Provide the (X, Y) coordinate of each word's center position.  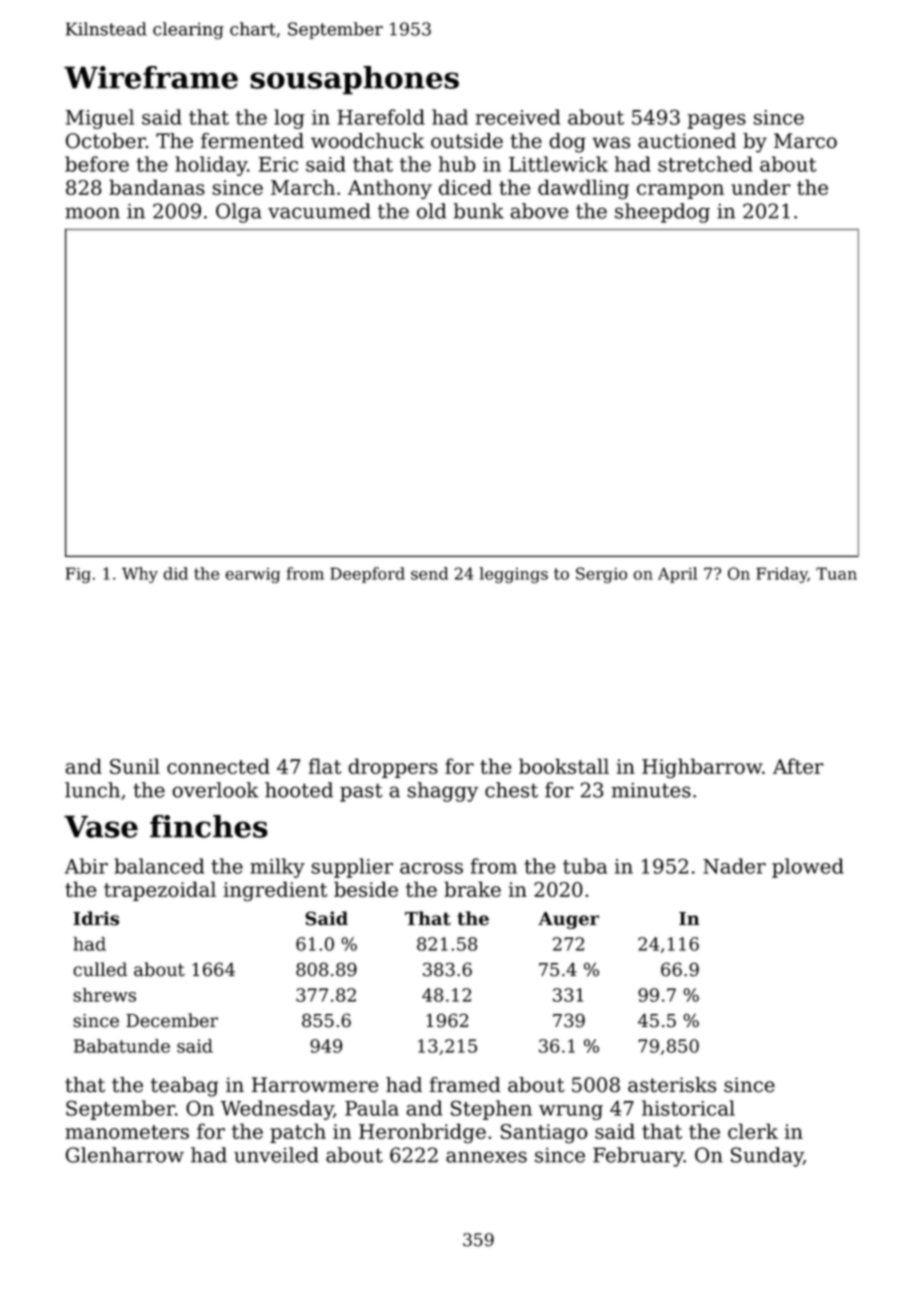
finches (209, 826)
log (289, 119)
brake (472, 889)
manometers (127, 1132)
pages (717, 121)
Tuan (836, 573)
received (518, 117)
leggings (514, 575)
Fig (78, 575)
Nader (734, 866)
